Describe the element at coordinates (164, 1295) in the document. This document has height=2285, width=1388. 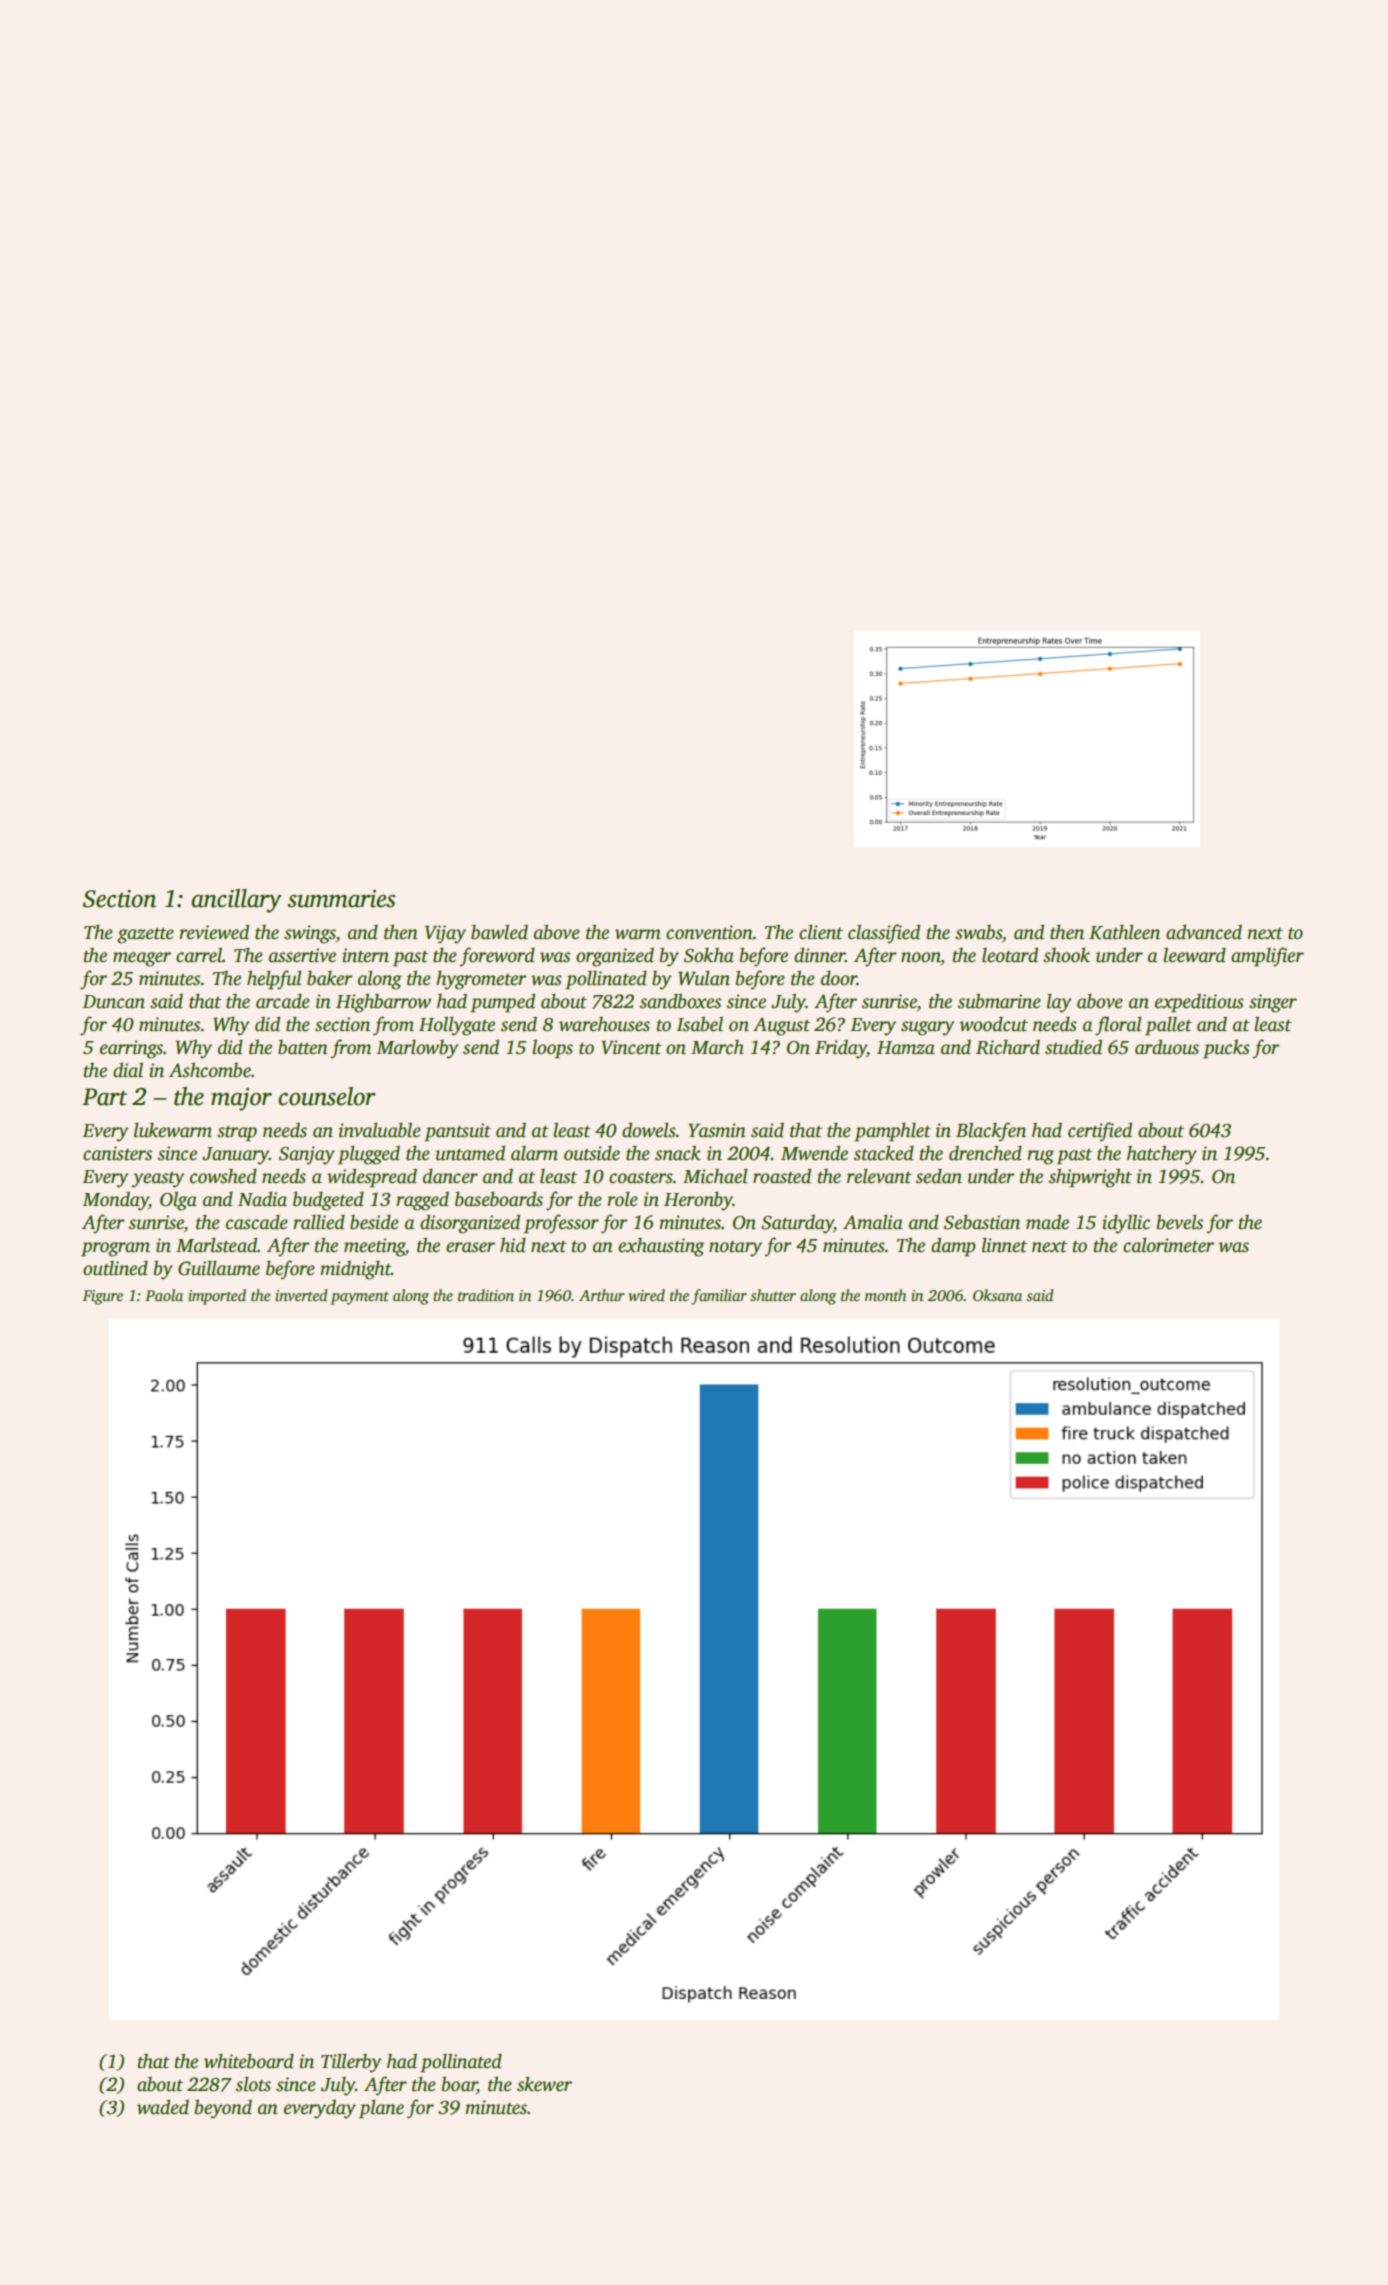
I see `Paola` at that location.
